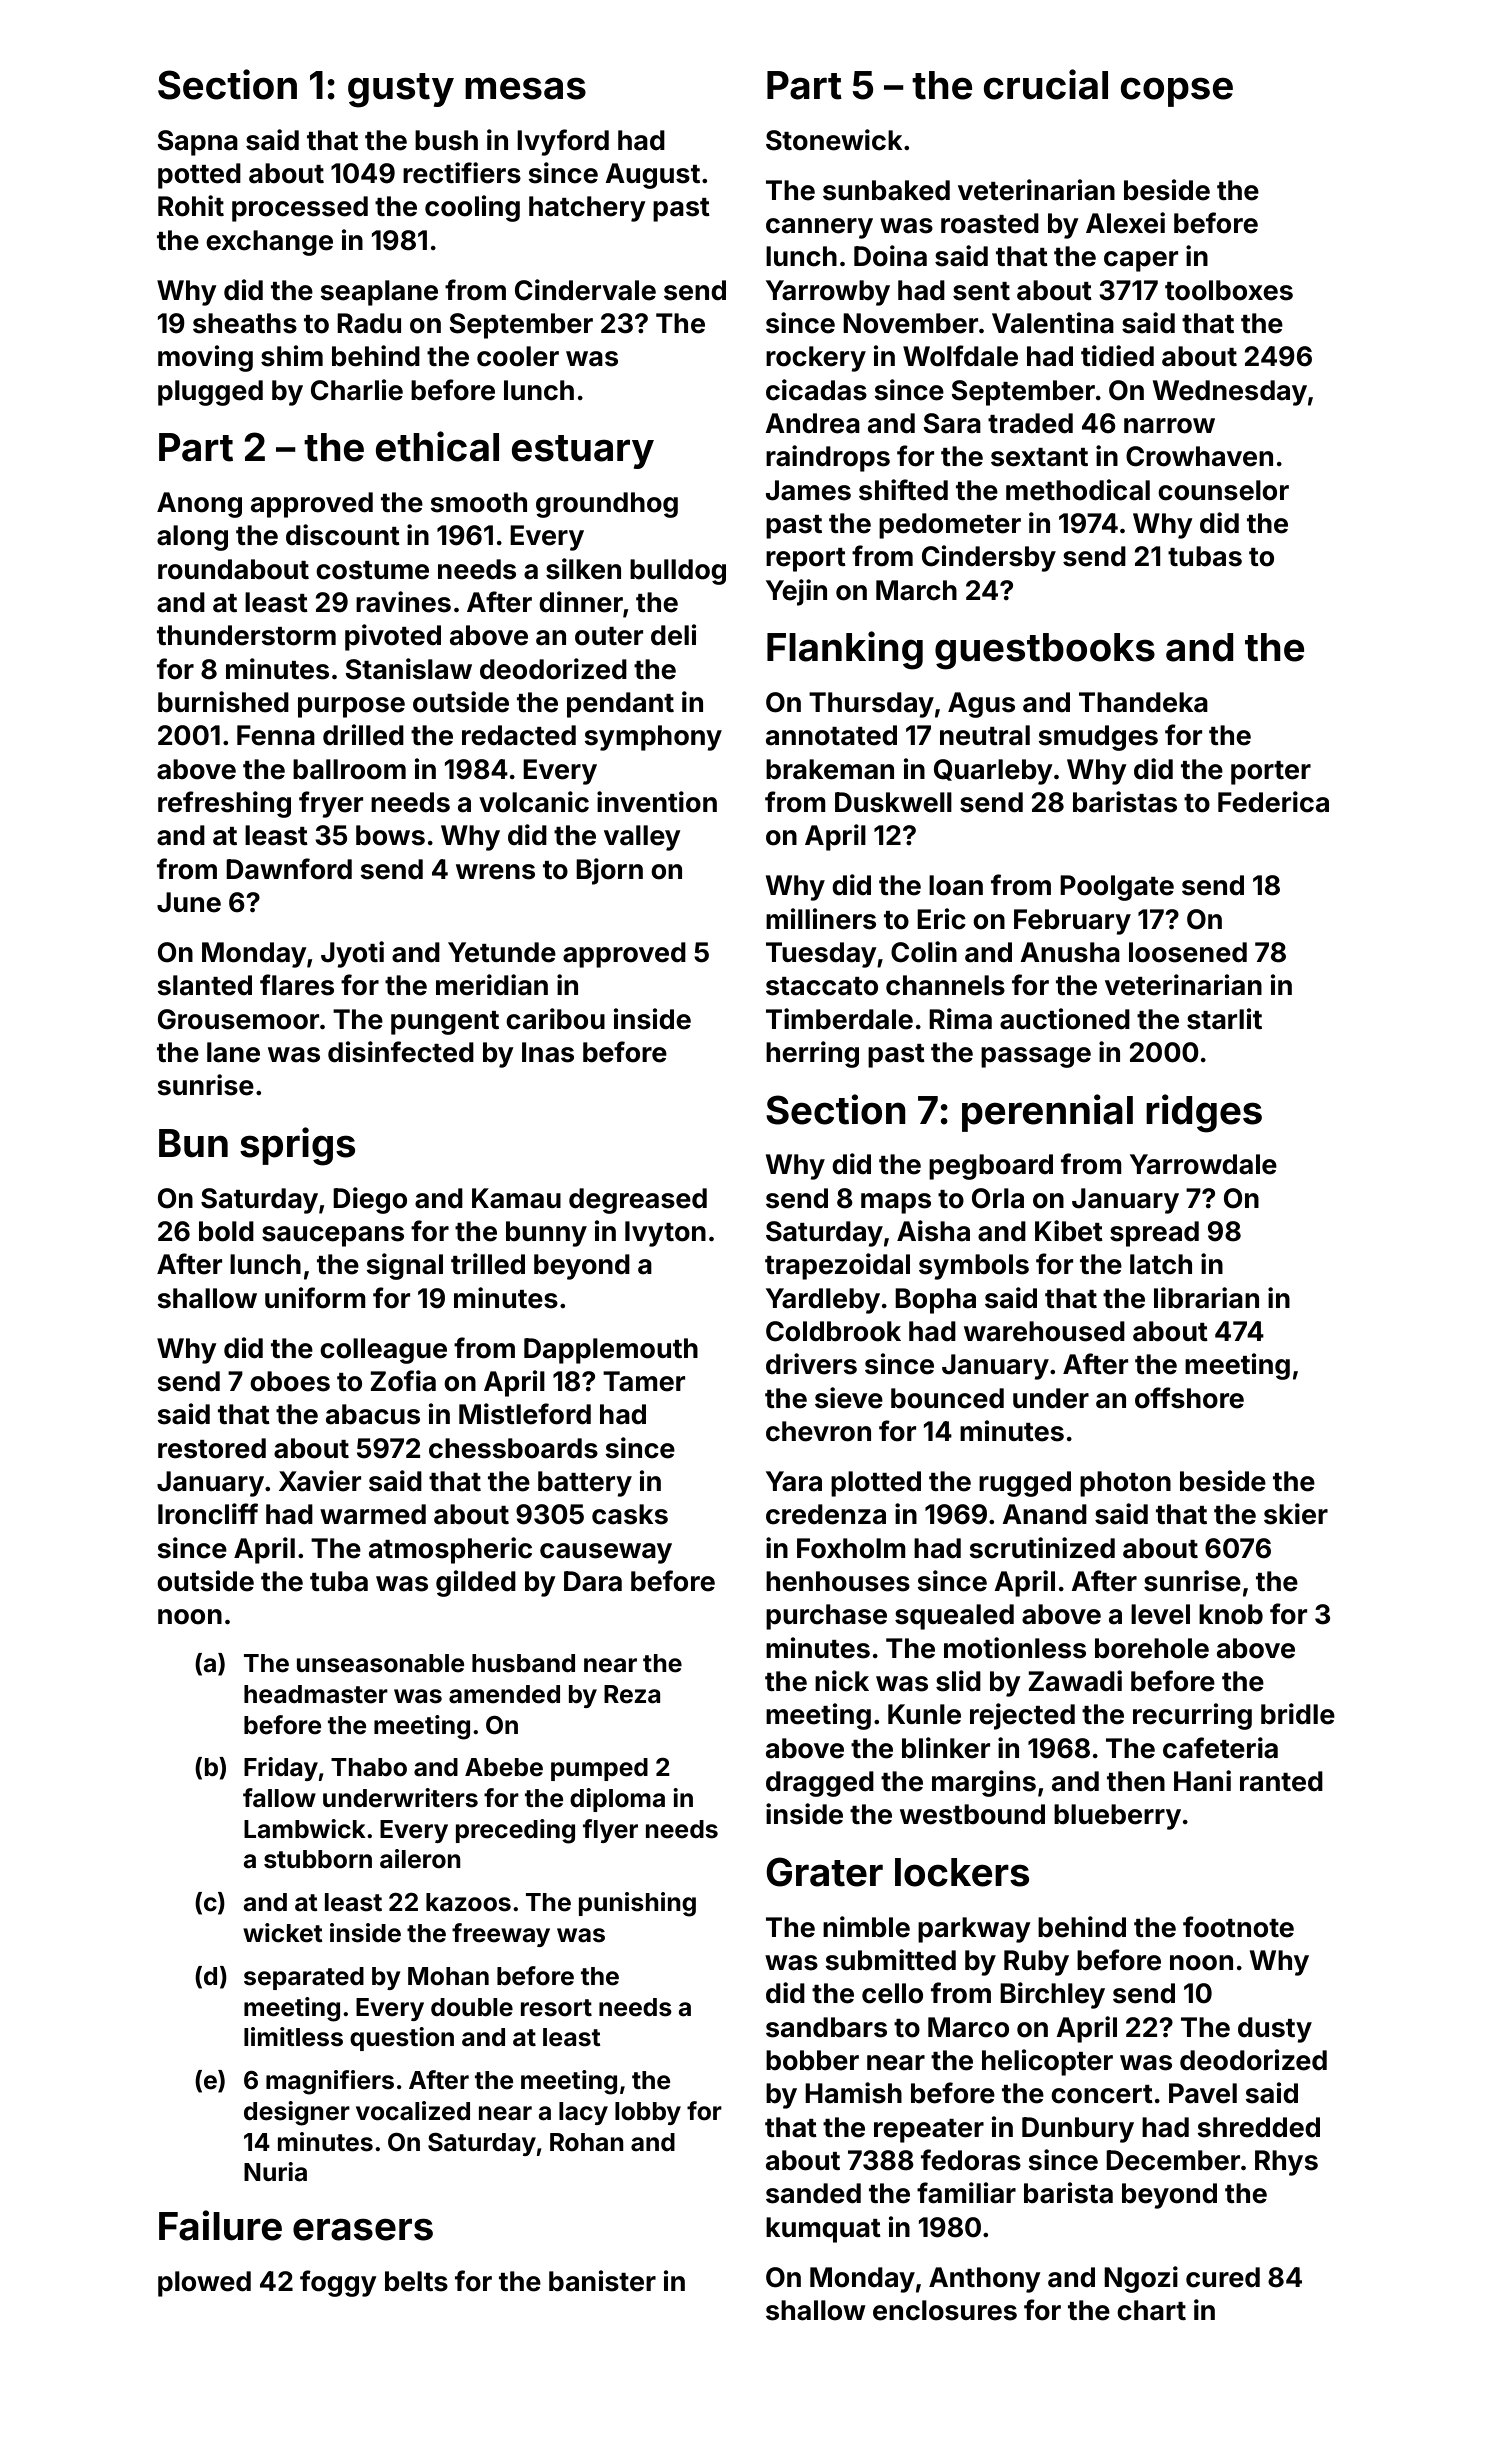 Image resolution: width=1496 pixels, height=2464 pixels. I want to click on estuary, so click(583, 452).
